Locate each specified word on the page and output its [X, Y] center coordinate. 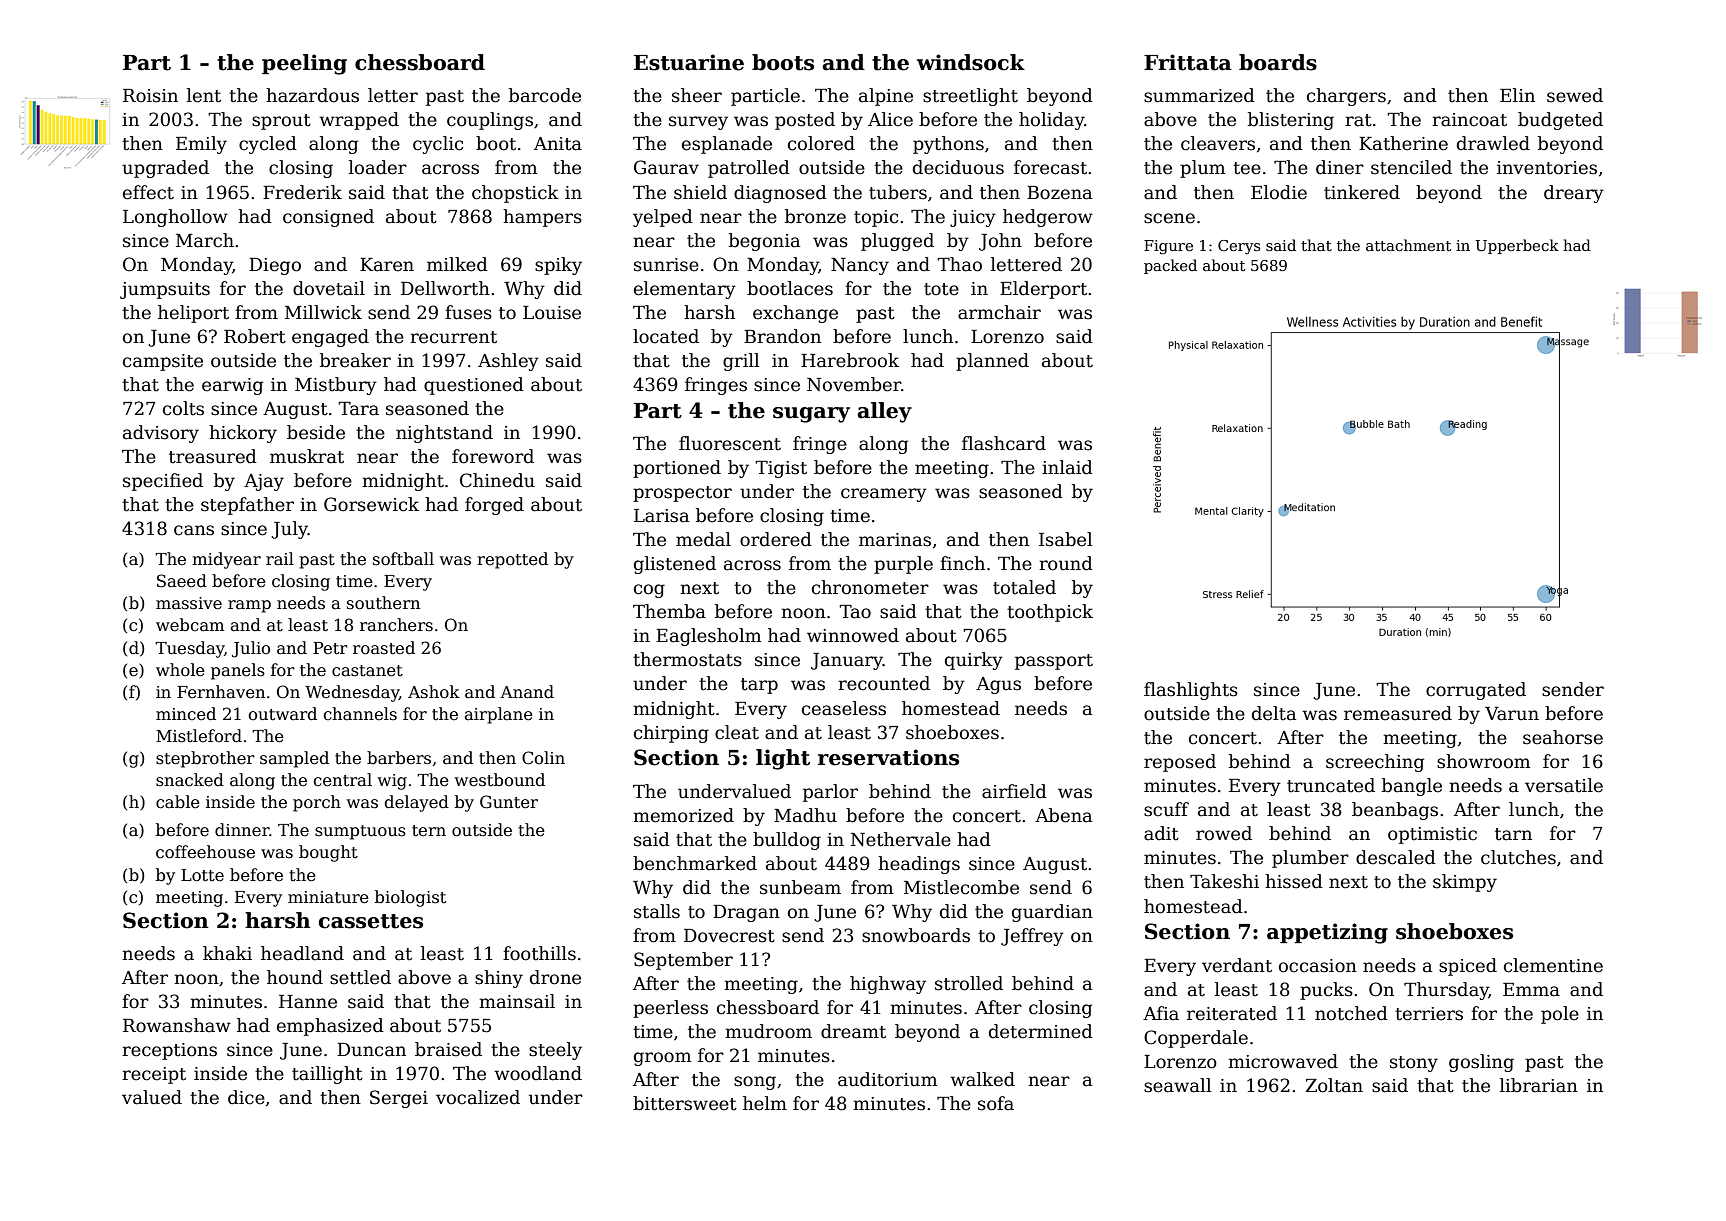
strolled [969, 983]
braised [448, 1049]
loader [378, 167]
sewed [1575, 95]
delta [1274, 713]
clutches [1518, 857]
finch [962, 563]
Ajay [264, 482]
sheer [697, 95]
